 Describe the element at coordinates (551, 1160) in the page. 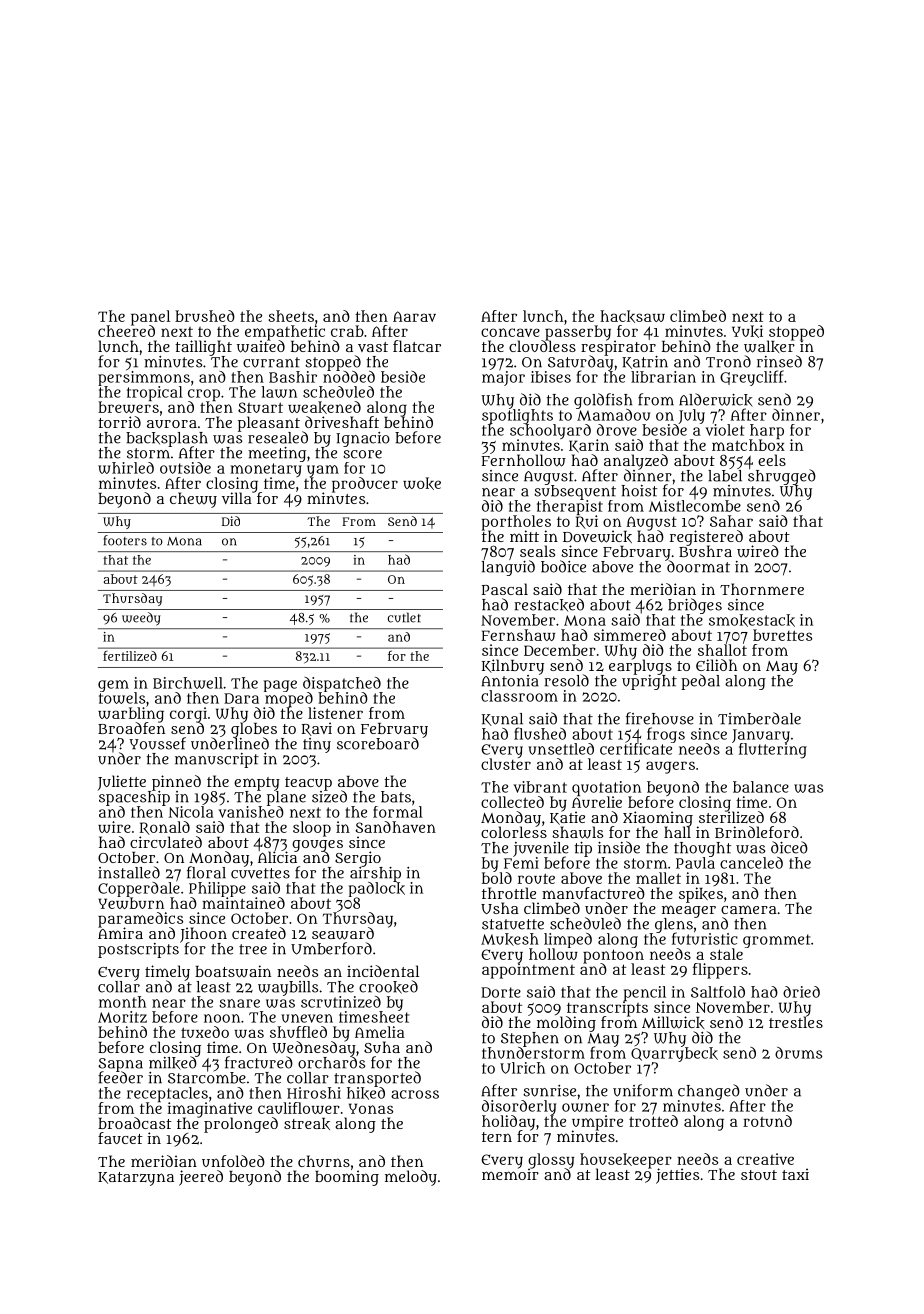

I see `glossy` at that location.
